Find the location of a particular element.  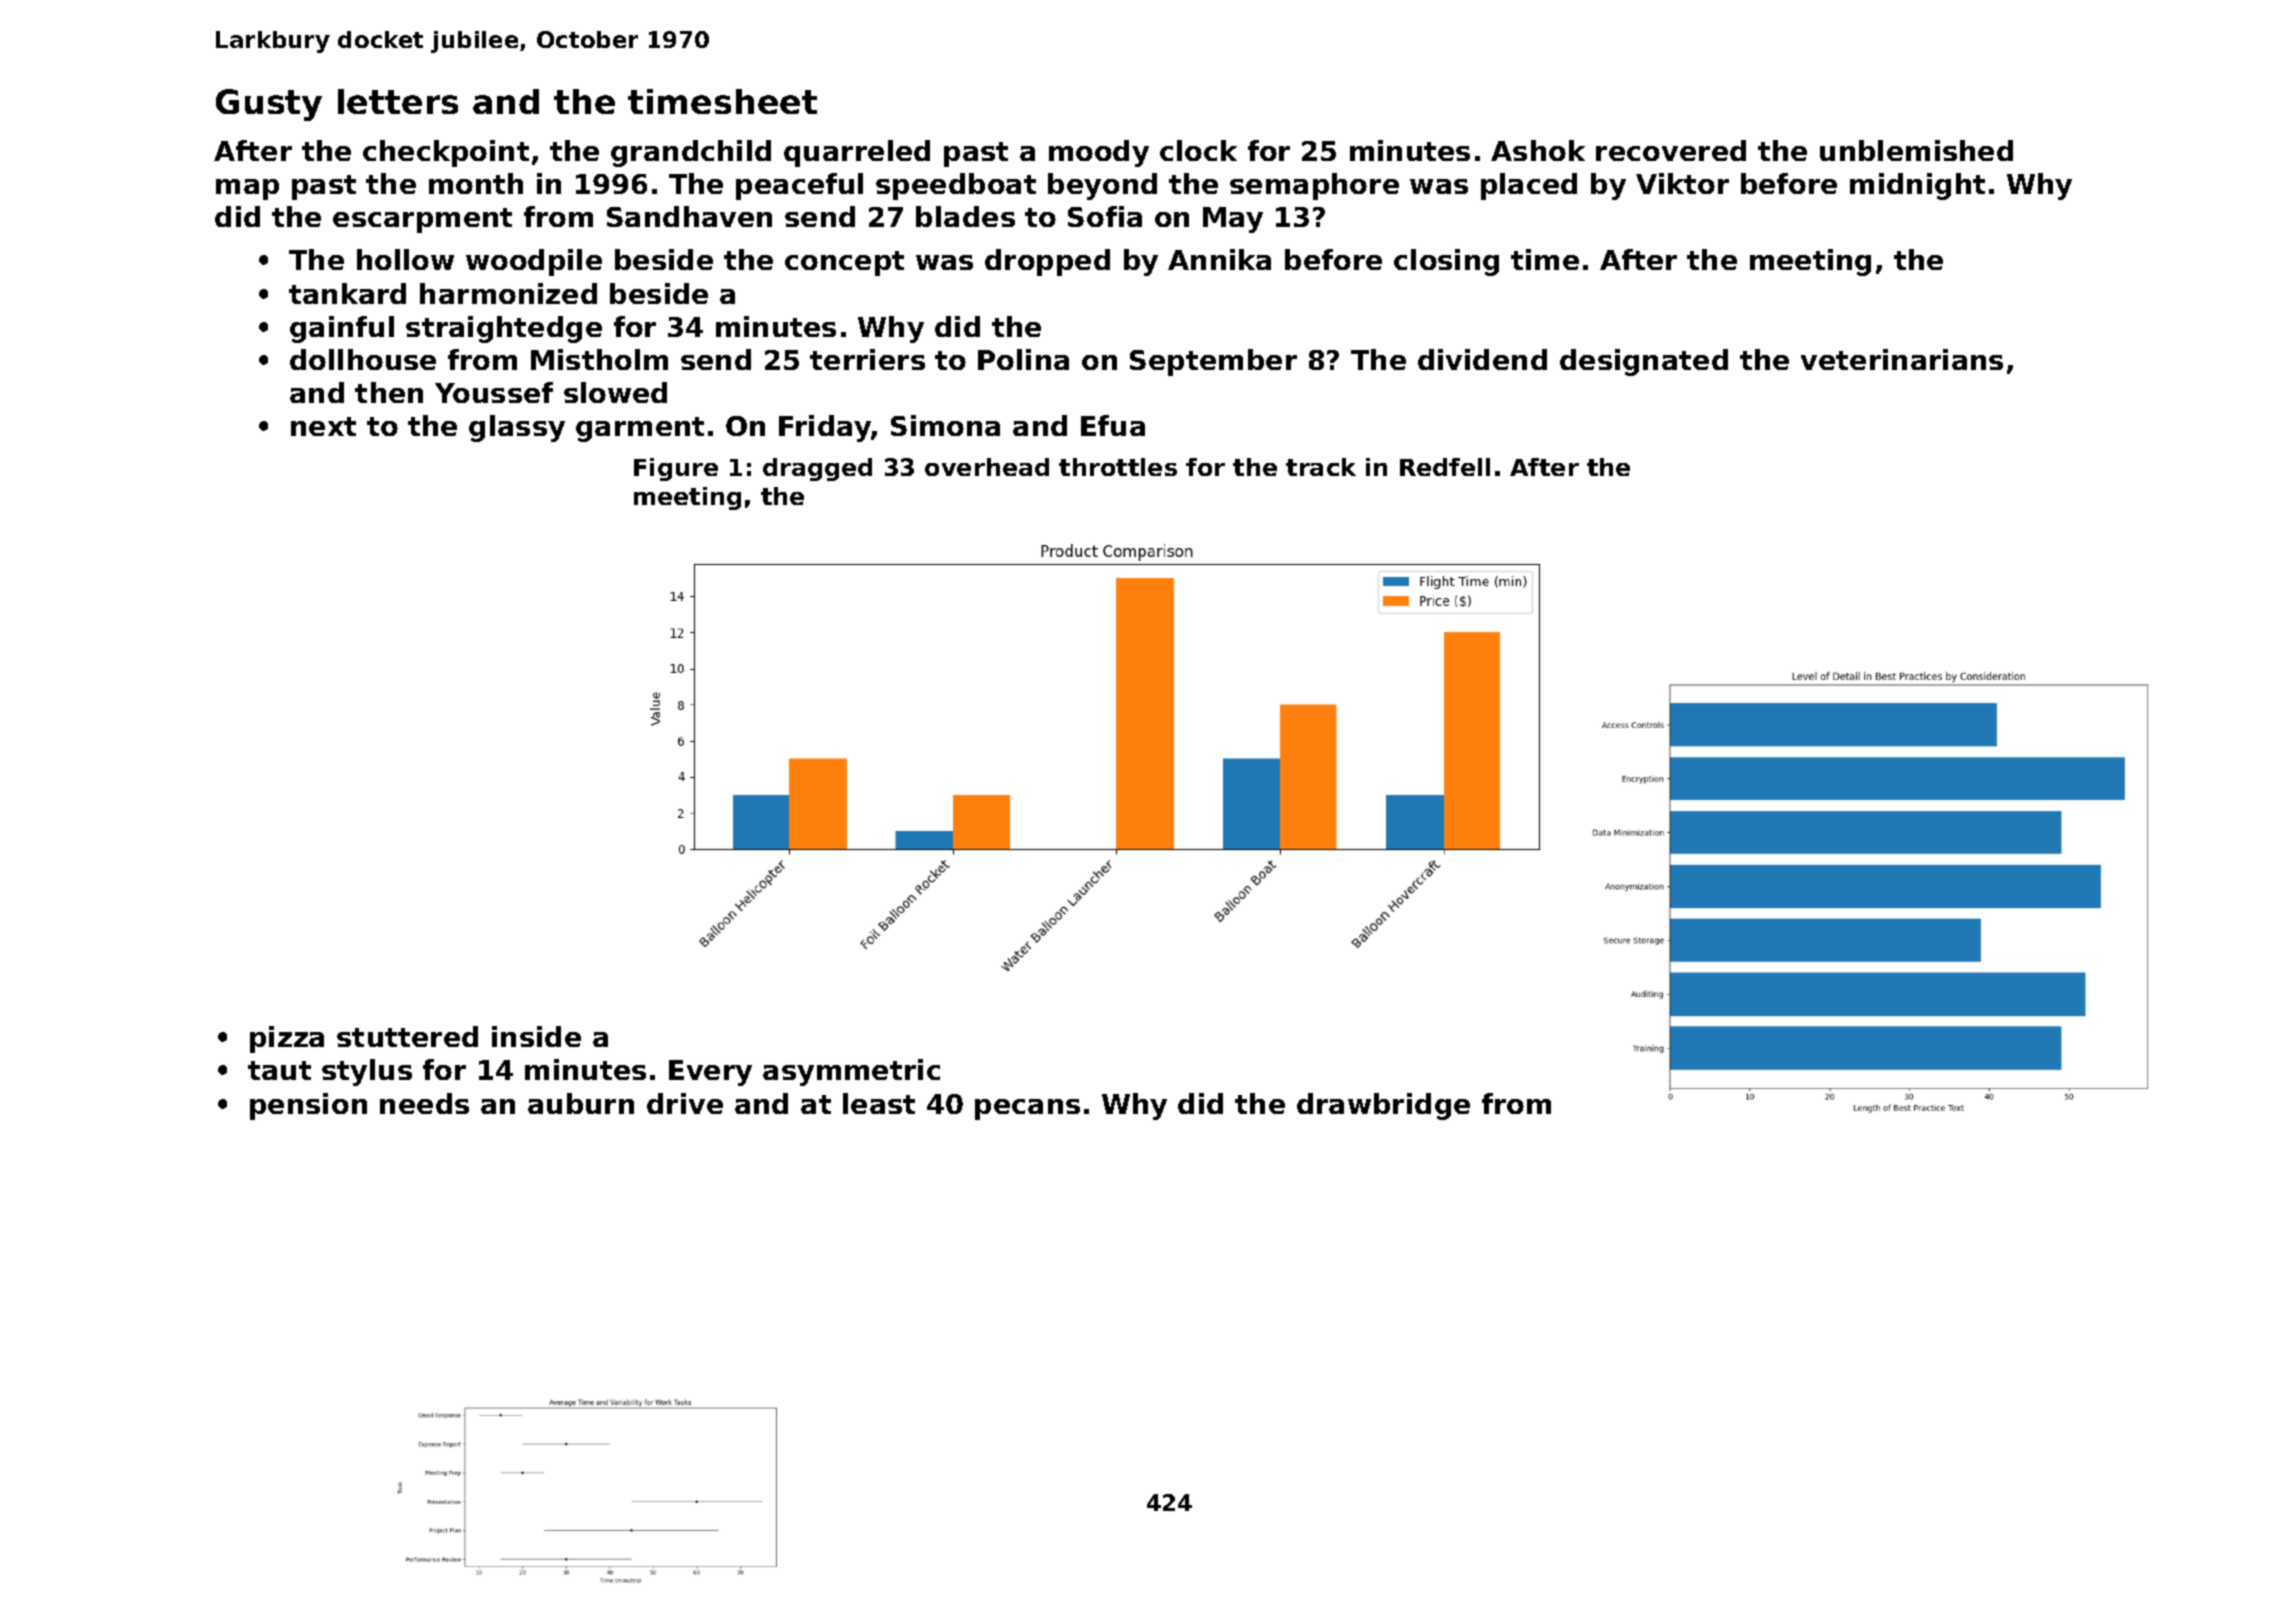

letters is located at coordinates (398, 101).
